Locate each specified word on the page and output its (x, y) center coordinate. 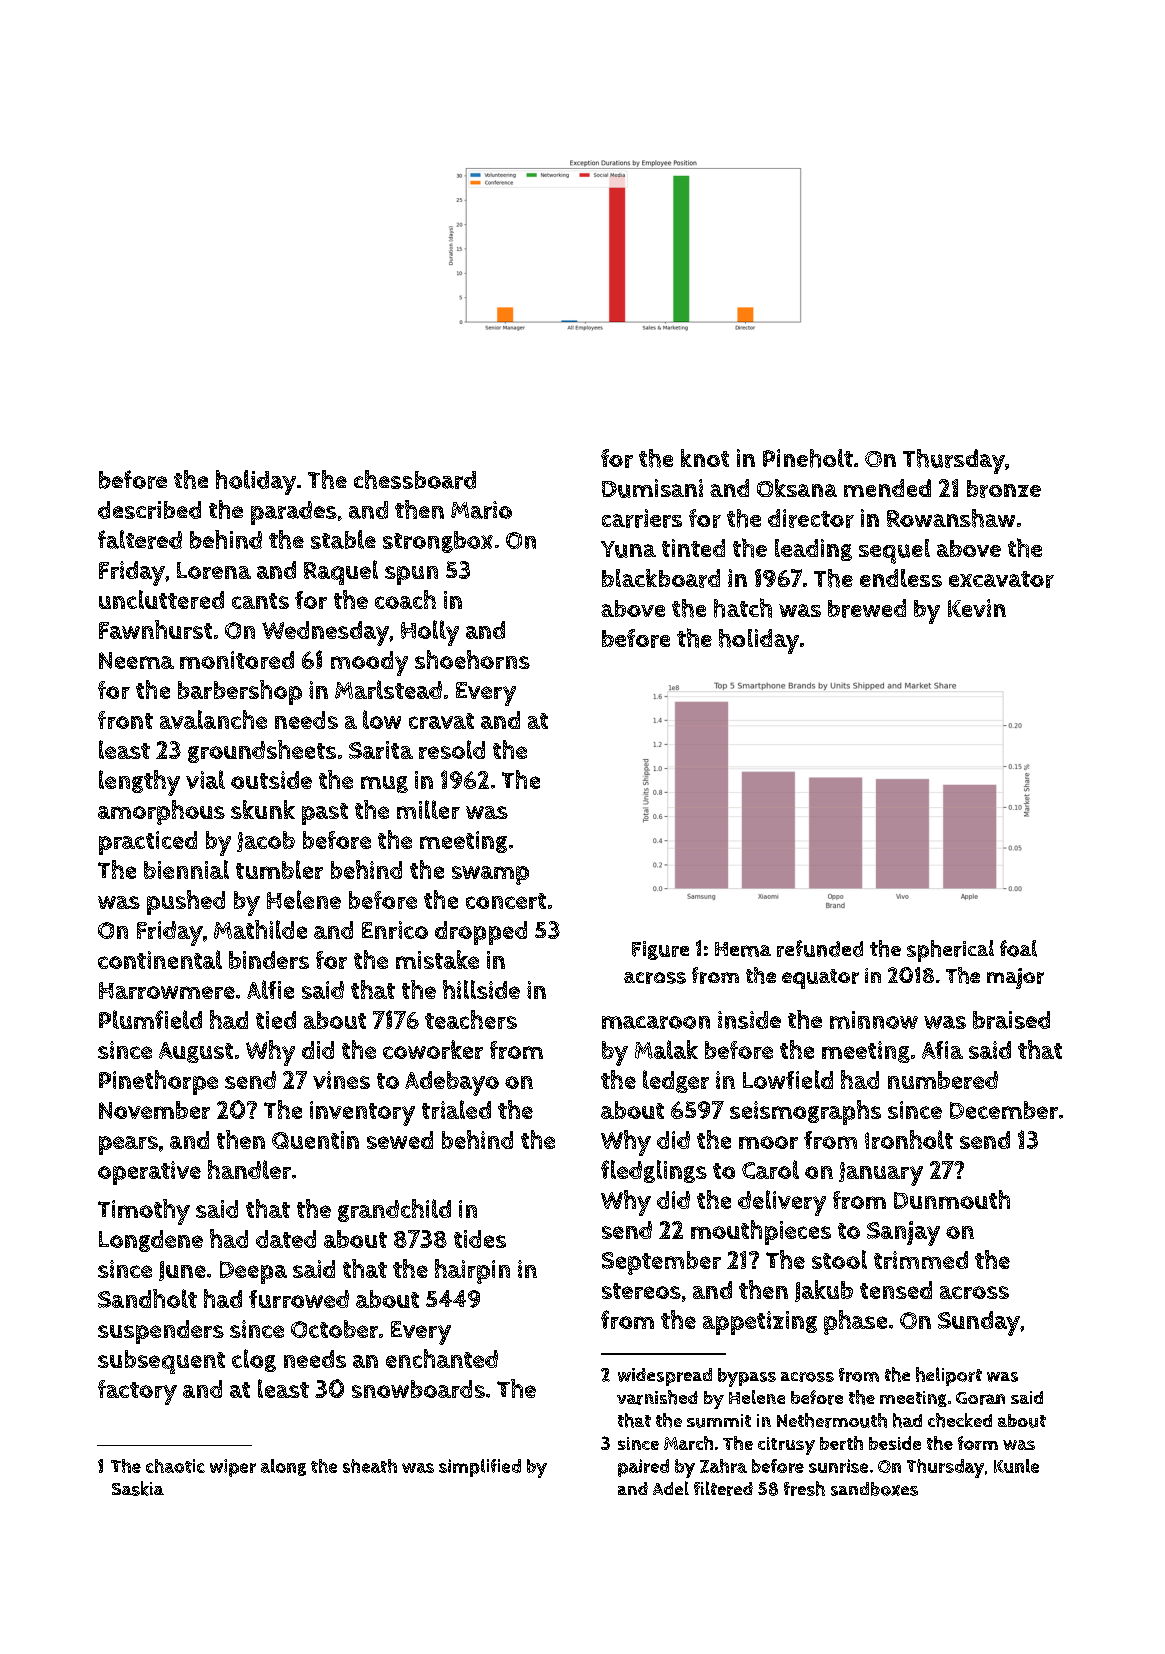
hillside (481, 989)
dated (286, 1239)
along (283, 1467)
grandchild (394, 1210)
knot (705, 458)
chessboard (415, 479)
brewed (867, 608)
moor (768, 1142)
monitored (237, 660)
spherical (950, 951)
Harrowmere (167, 990)
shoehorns (472, 659)
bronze (1004, 489)
